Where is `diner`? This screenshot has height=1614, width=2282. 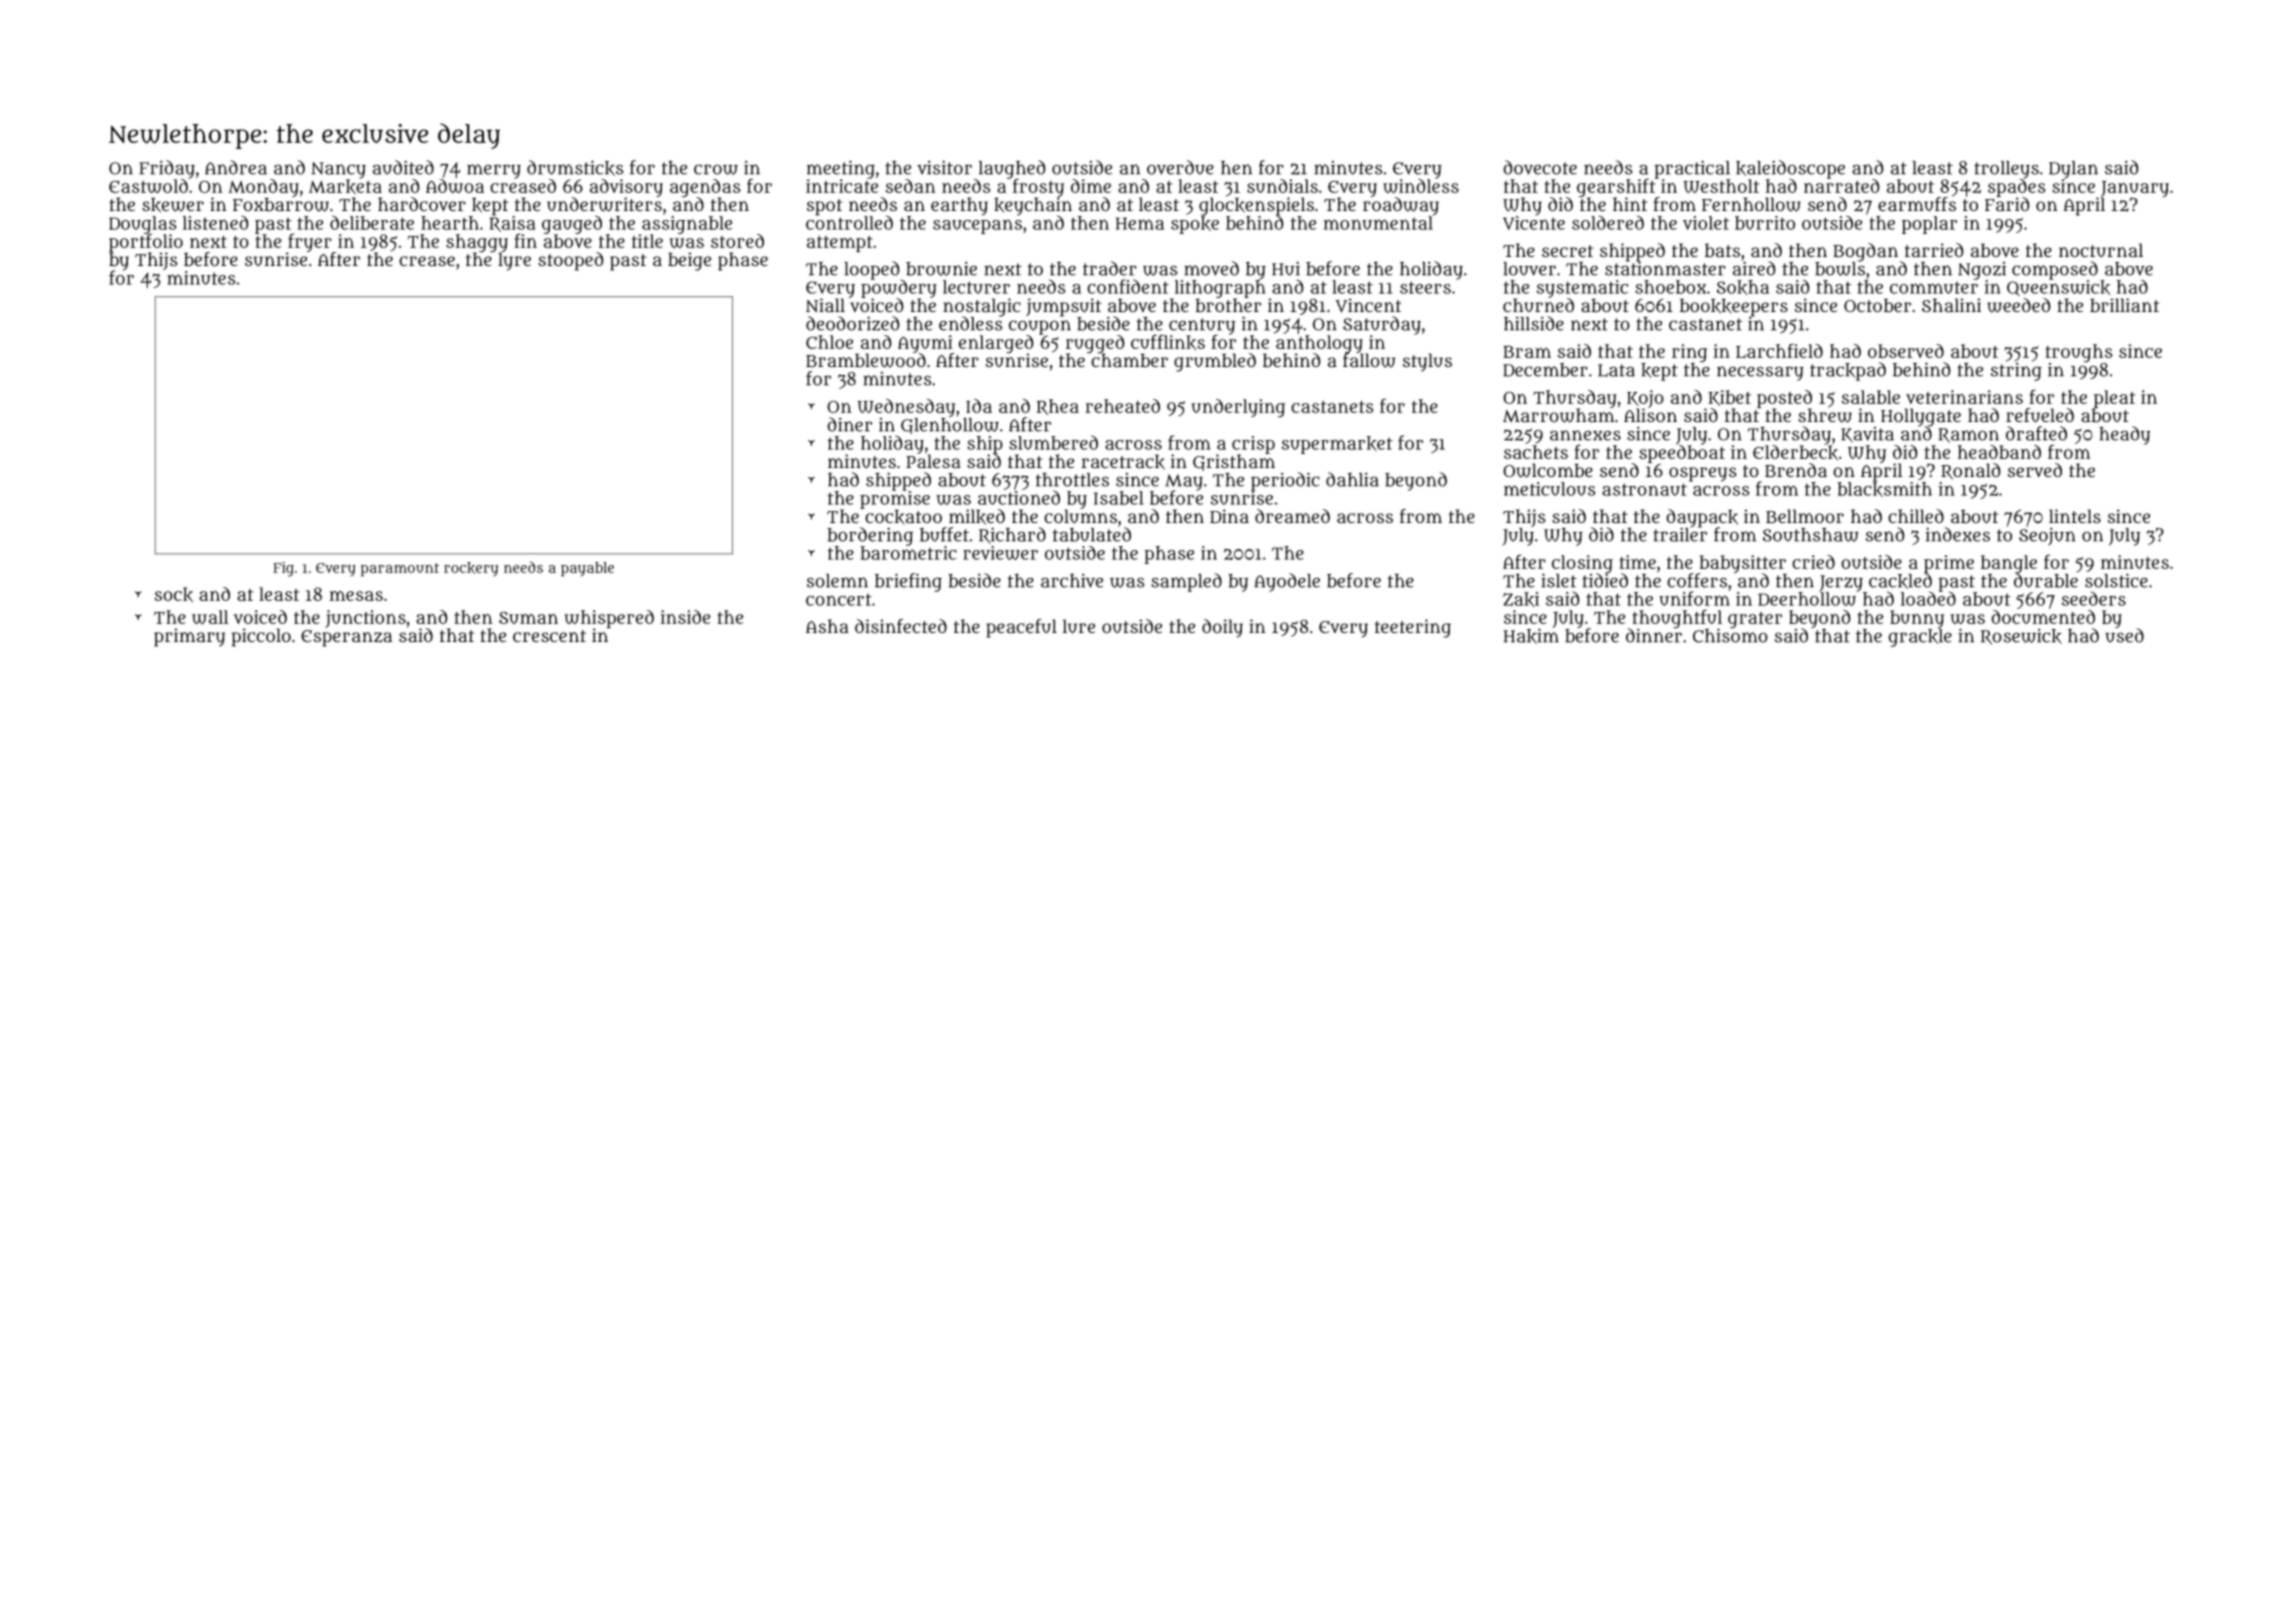
diner is located at coordinates (849, 424).
